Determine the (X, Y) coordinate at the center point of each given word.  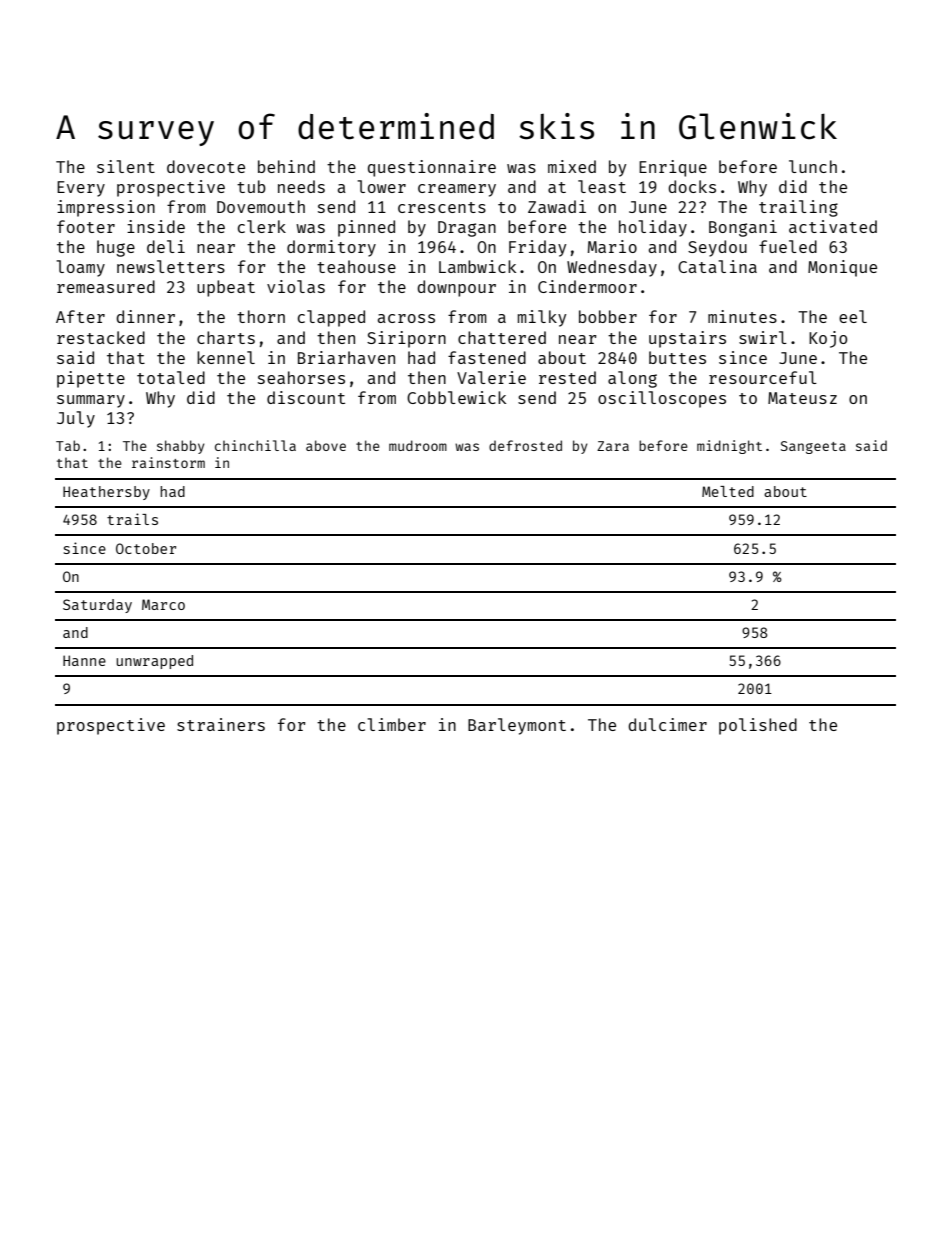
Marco (163, 604)
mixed (572, 166)
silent (126, 166)
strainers (221, 724)
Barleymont (517, 726)
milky (542, 318)
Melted (728, 491)
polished (758, 726)
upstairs (687, 339)
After (80, 316)
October (146, 548)
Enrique (673, 168)
